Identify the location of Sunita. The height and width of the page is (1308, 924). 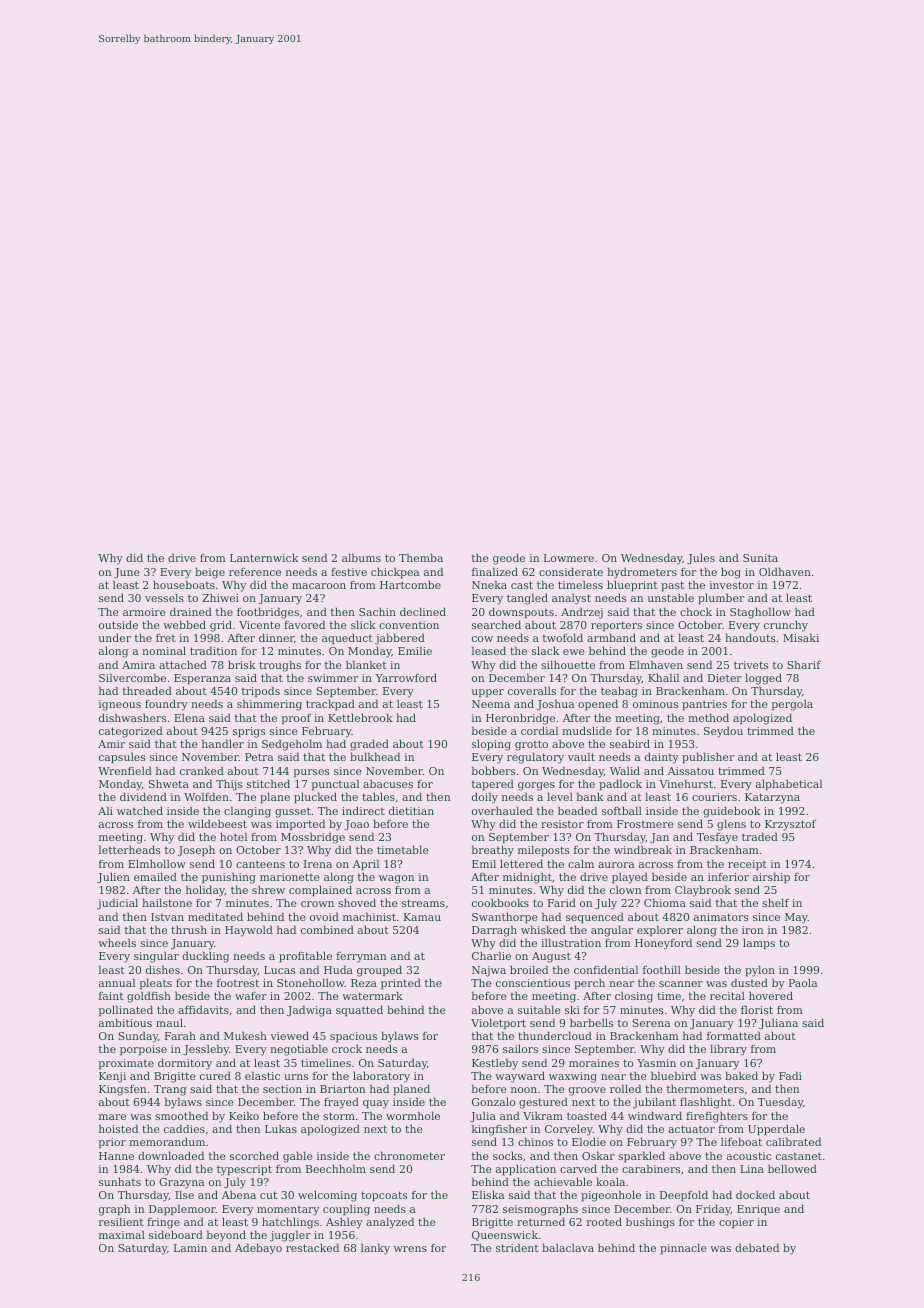
(760, 558).
